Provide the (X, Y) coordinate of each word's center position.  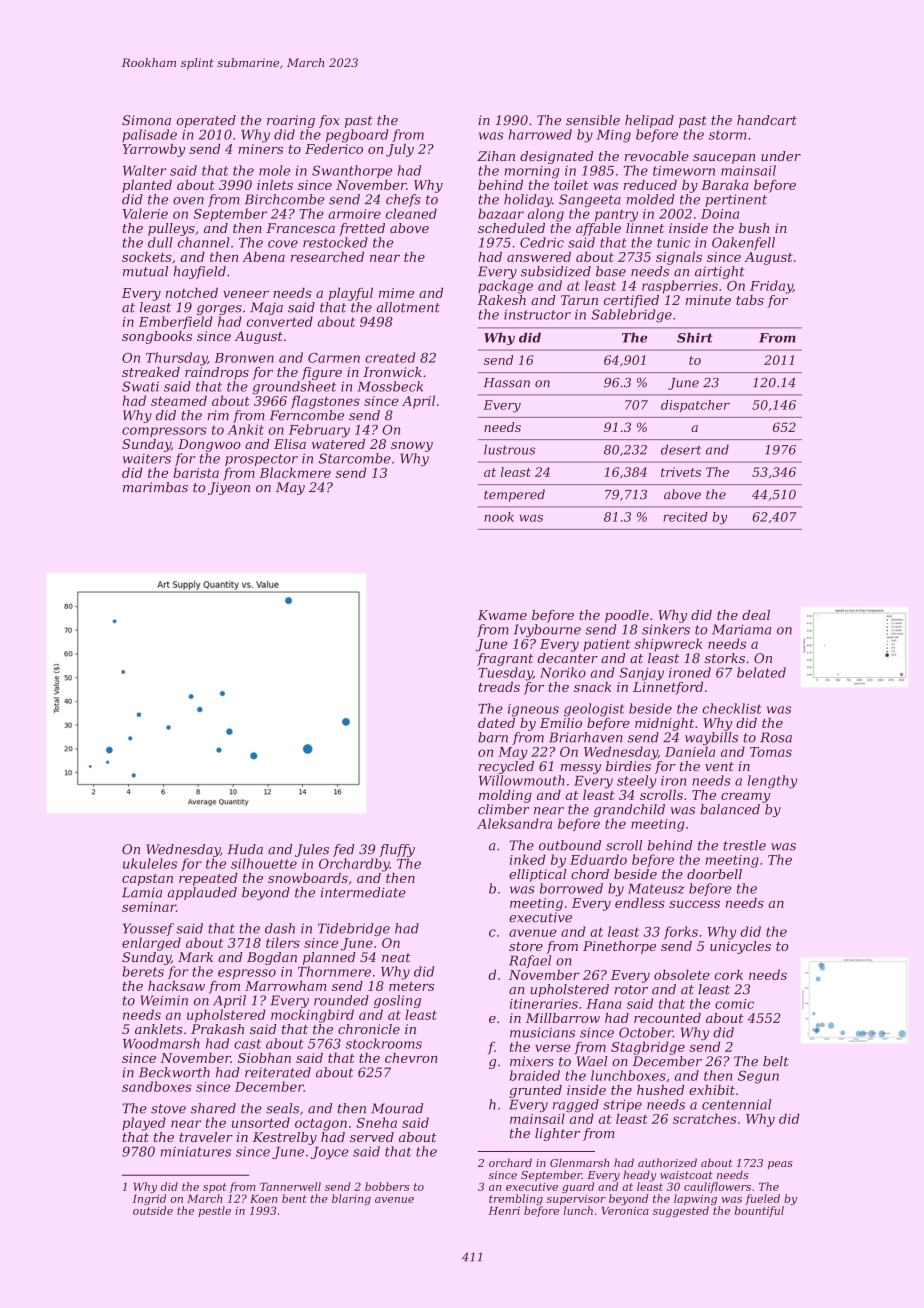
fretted (362, 229)
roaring (291, 121)
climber (503, 809)
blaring (351, 1199)
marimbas (155, 487)
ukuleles (150, 863)
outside (153, 1210)
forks (681, 932)
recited (685, 517)
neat (396, 957)
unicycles (740, 947)
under (781, 156)
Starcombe (355, 458)
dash (280, 928)
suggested (681, 1211)
